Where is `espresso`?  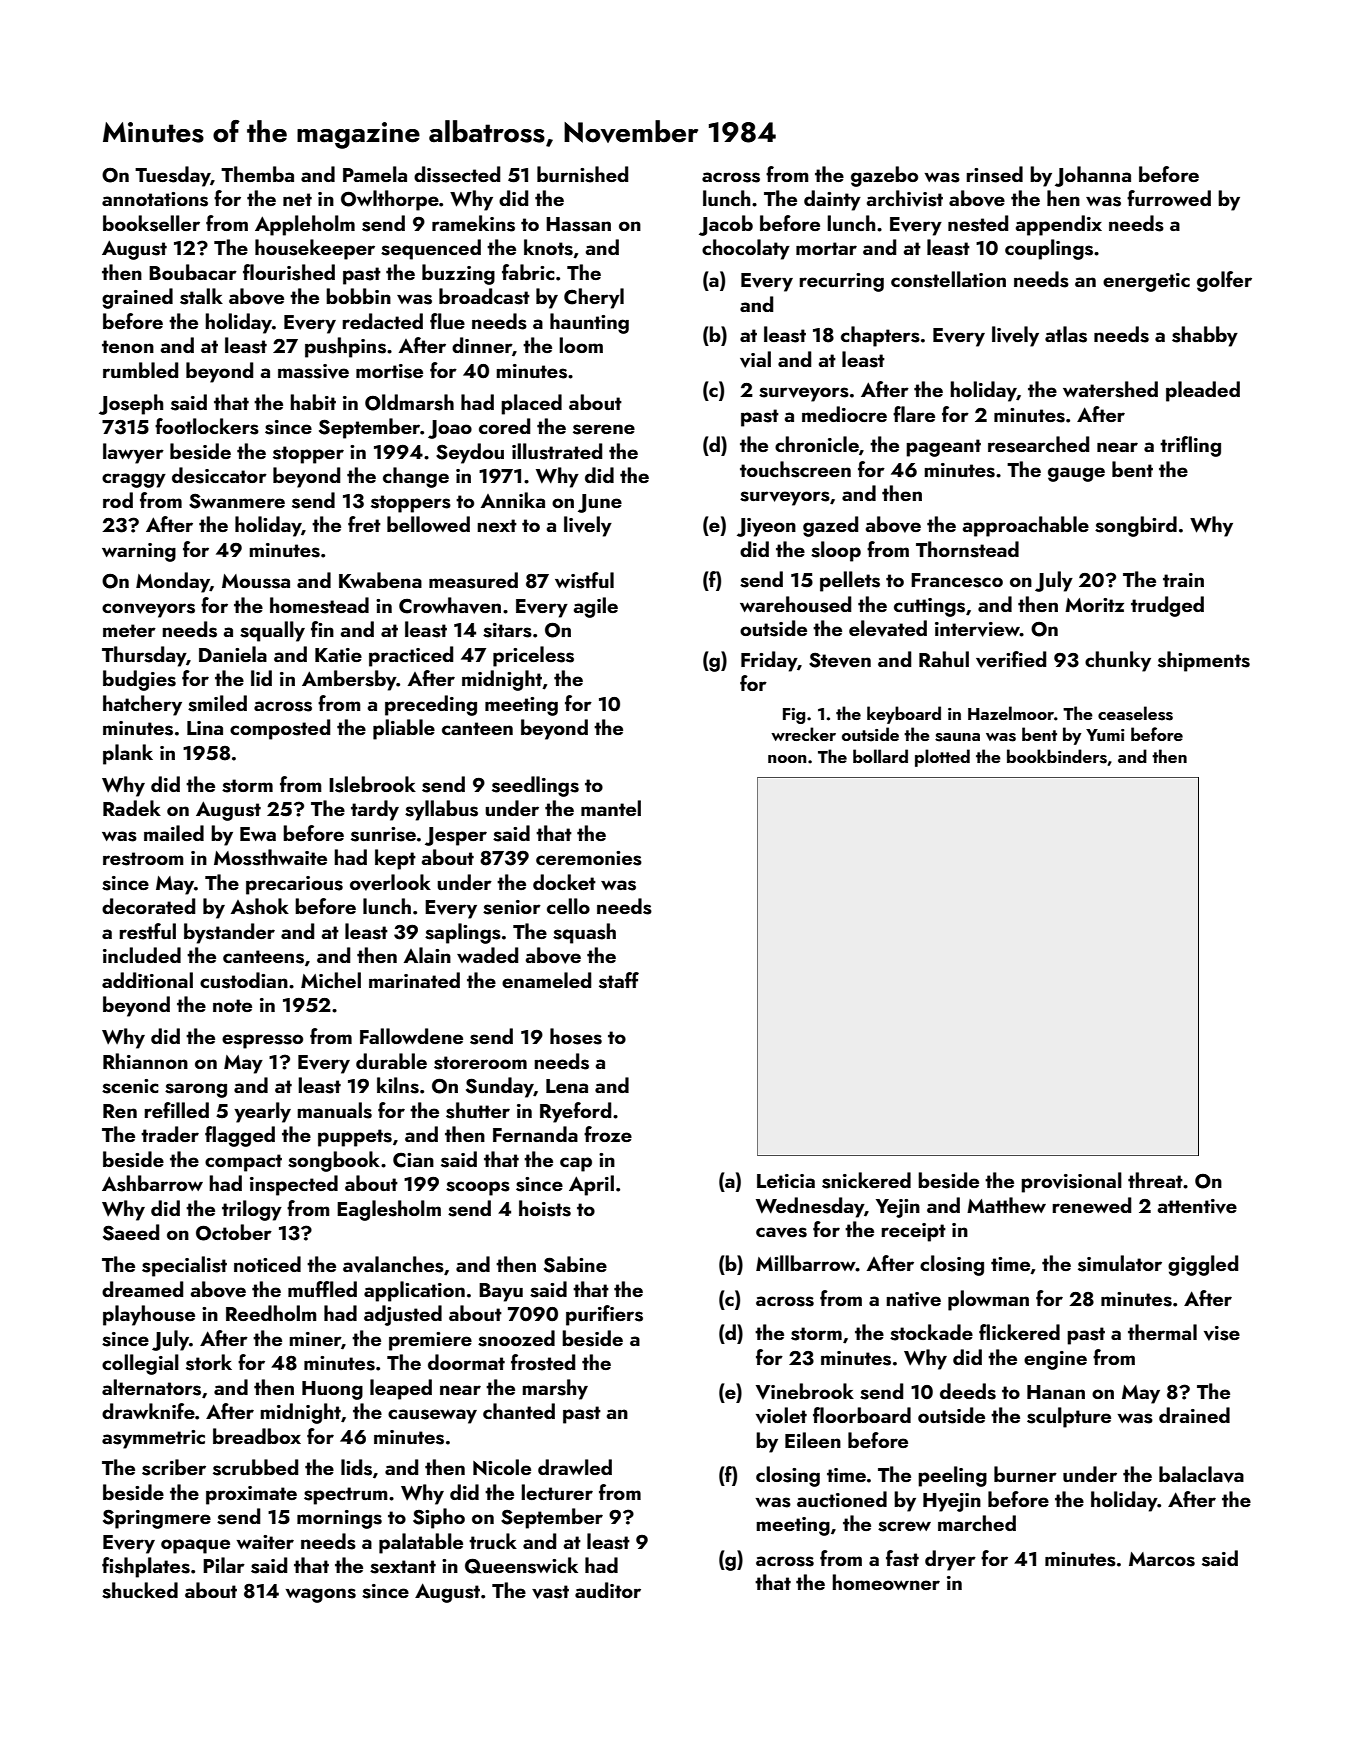
espresso is located at coordinates (262, 1041).
